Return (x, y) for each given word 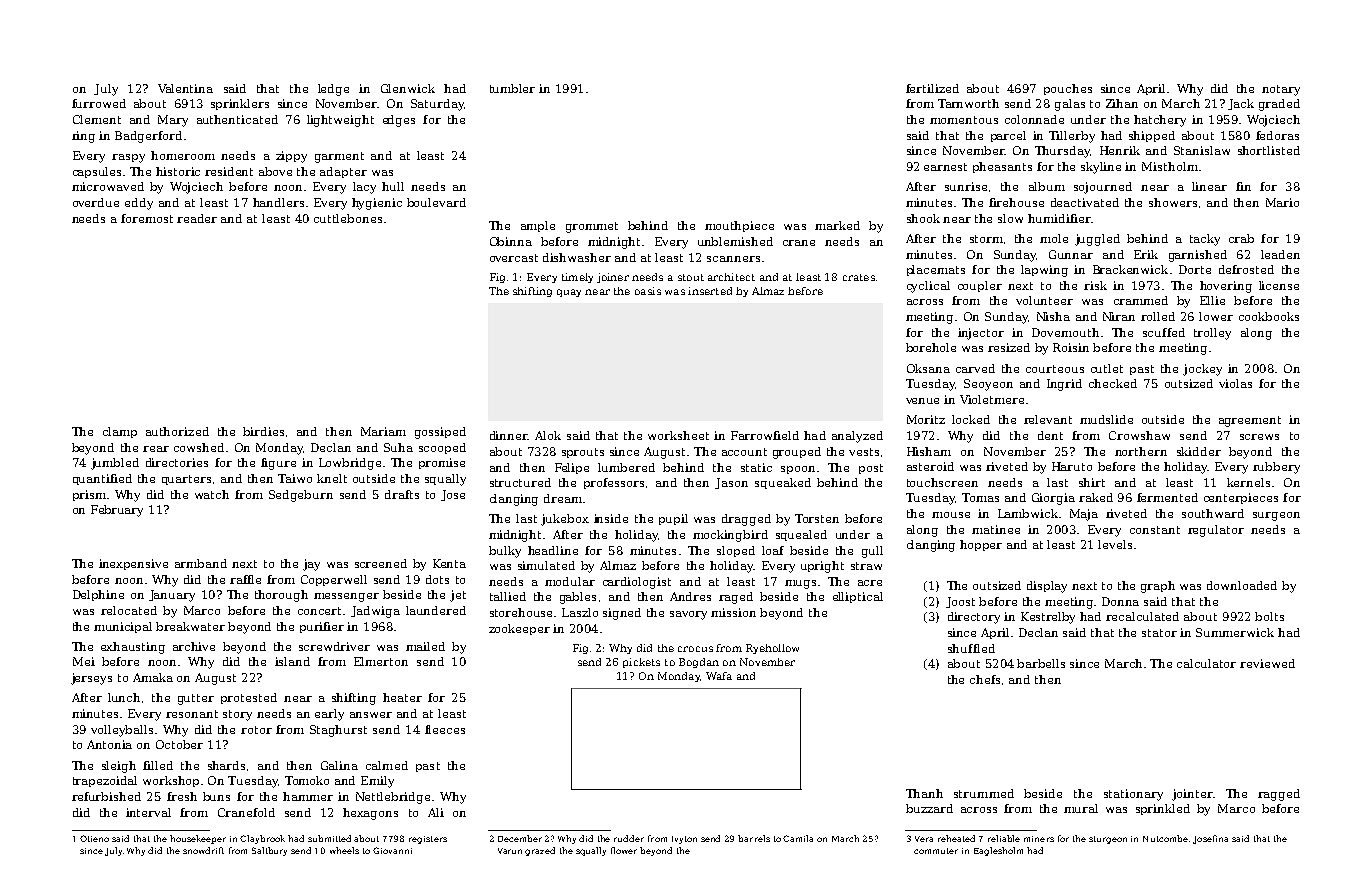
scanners (733, 259)
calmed (387, 765)
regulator (1216, 531)
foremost (147, 218)
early (329, 715)
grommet (592, 227)
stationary (1133, 795)
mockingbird (730, 536)
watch (212, 494)
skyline (1101, 168)
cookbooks (1269, 316)
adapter (343, 172)
